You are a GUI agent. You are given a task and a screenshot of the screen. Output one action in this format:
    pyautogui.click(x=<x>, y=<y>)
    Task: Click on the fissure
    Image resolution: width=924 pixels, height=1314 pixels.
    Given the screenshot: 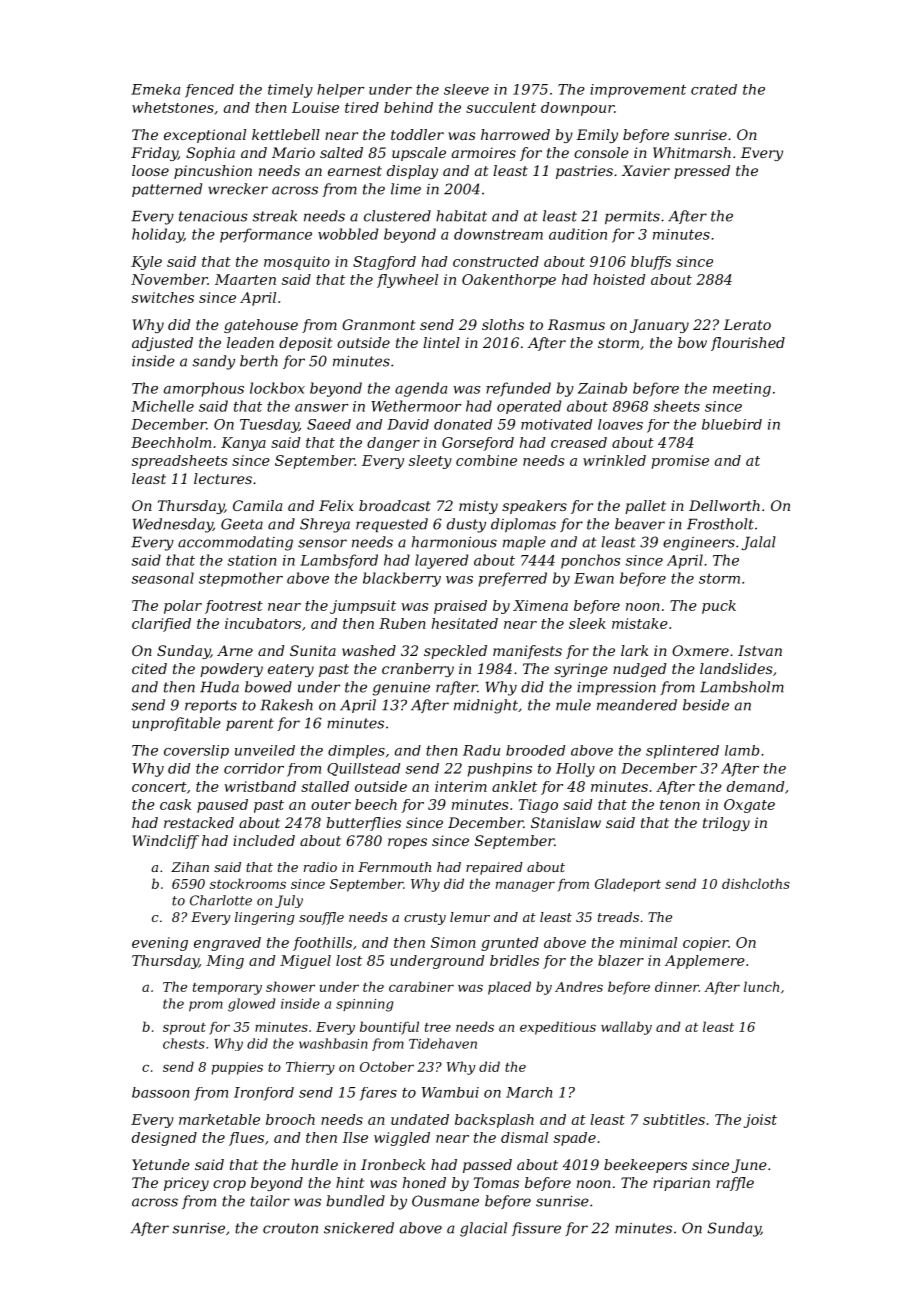 What is the action you would take?
    pyautogui.click(x=536, y=1229)
